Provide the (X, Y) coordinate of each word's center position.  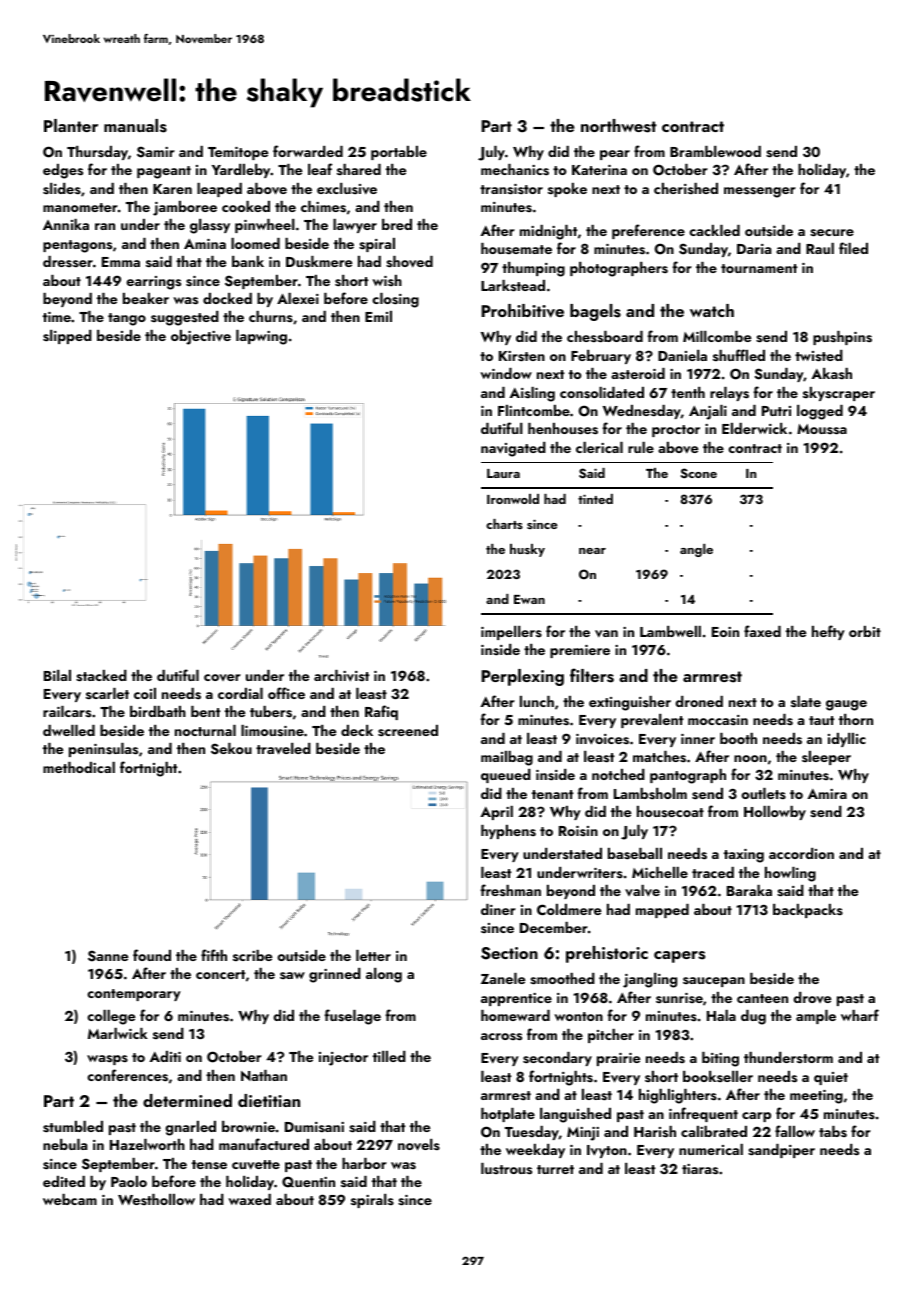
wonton (578, 1016)
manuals (135, 126)
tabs (833, 1131)
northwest (619, 126)
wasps (107, 1060)
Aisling (532, 394)
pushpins (842, 338)
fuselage (352, 1017)
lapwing (261, 337)
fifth (214, 955)
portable (399, 153)
